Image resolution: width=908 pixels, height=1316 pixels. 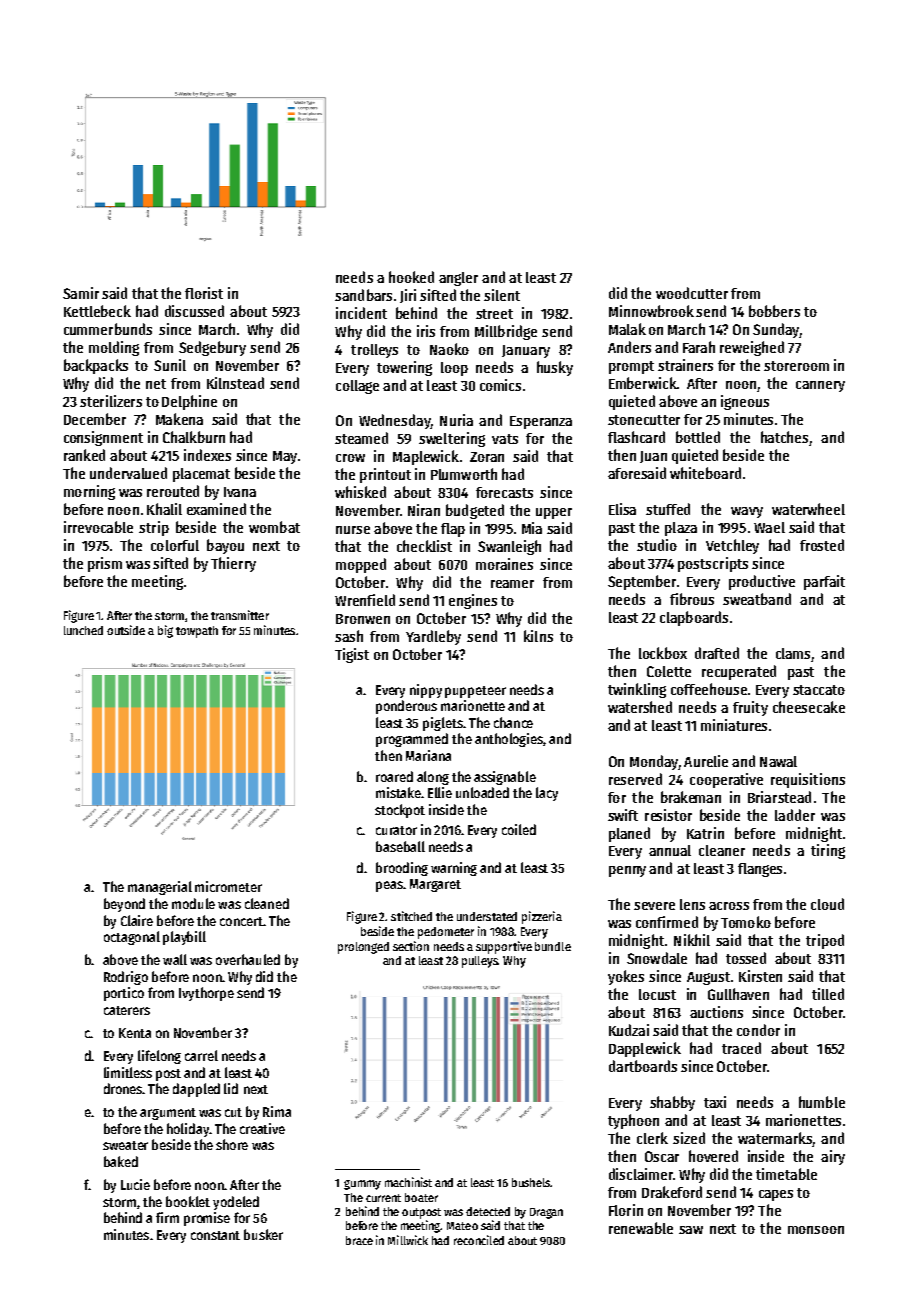 What do you see at coordinates (504, 564) in the document?
I see `moraines` at bounding box center [504, 564].
